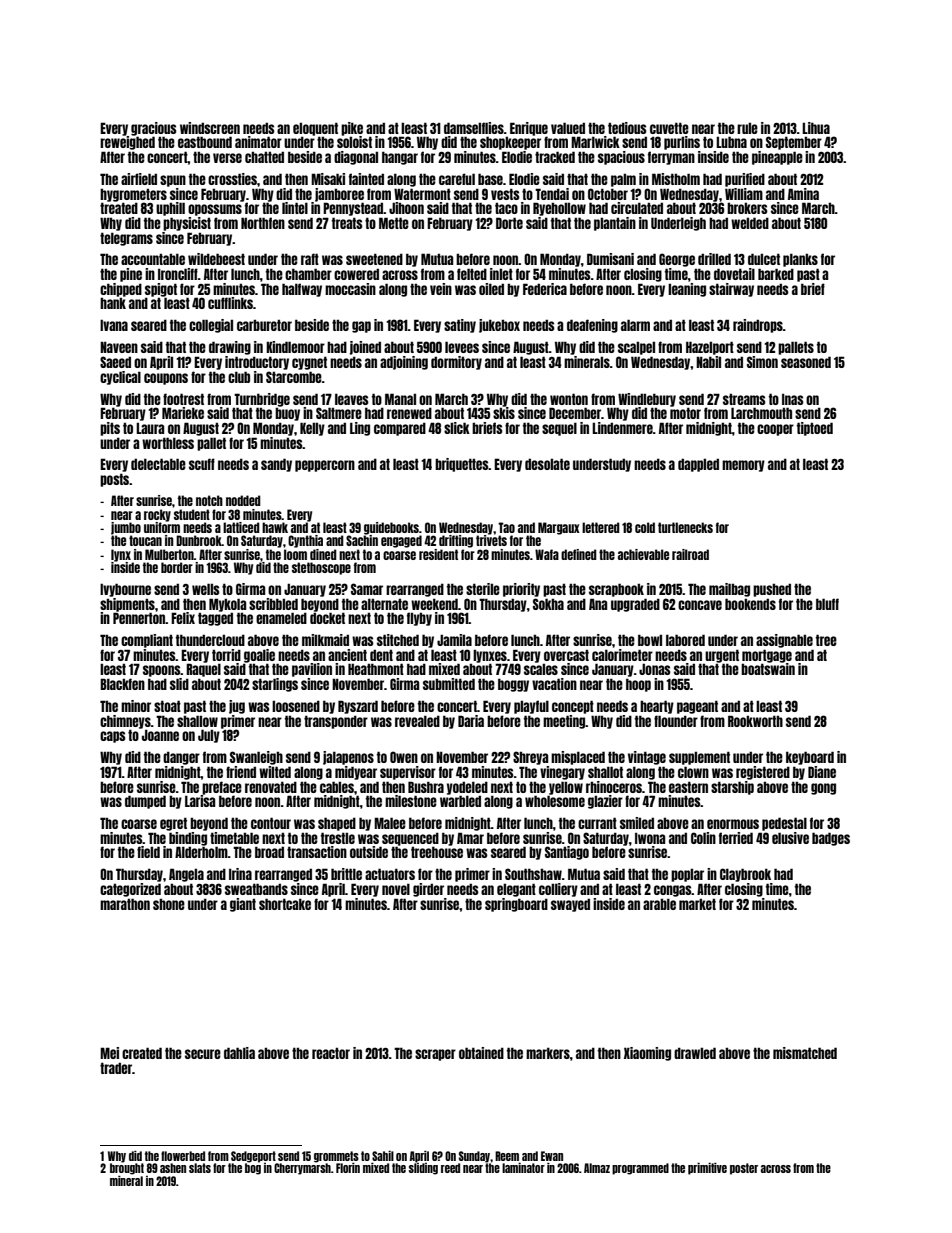  I want to click on springboard, so click(516, 905).
